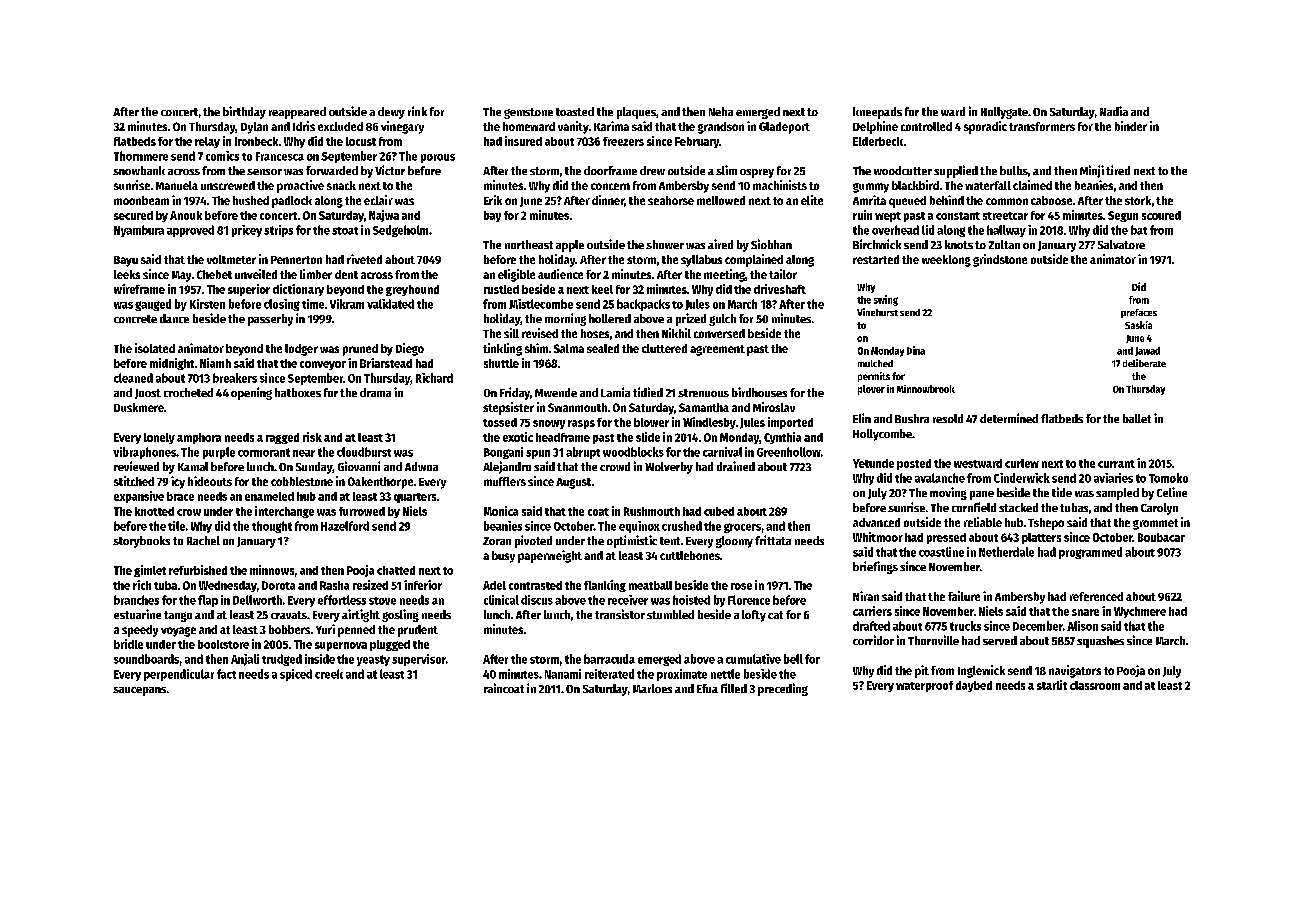 The width and height of the document is (1308, 924). I want to click on Tomoko, so click(1168, 478).
